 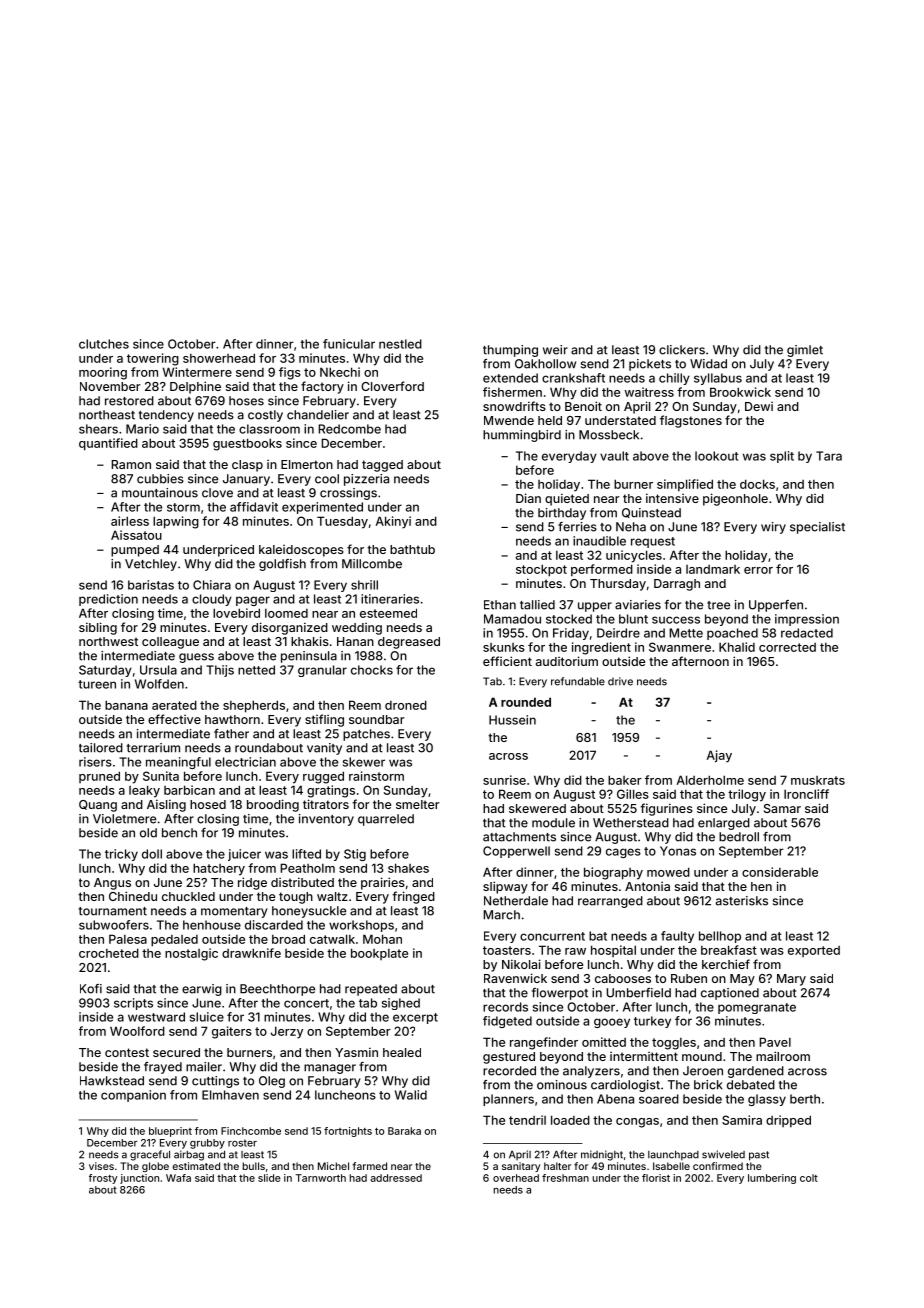 What do you see at coordinates (537, 605) in the page?
I see `tallied` at bounding box center [537, 605].
